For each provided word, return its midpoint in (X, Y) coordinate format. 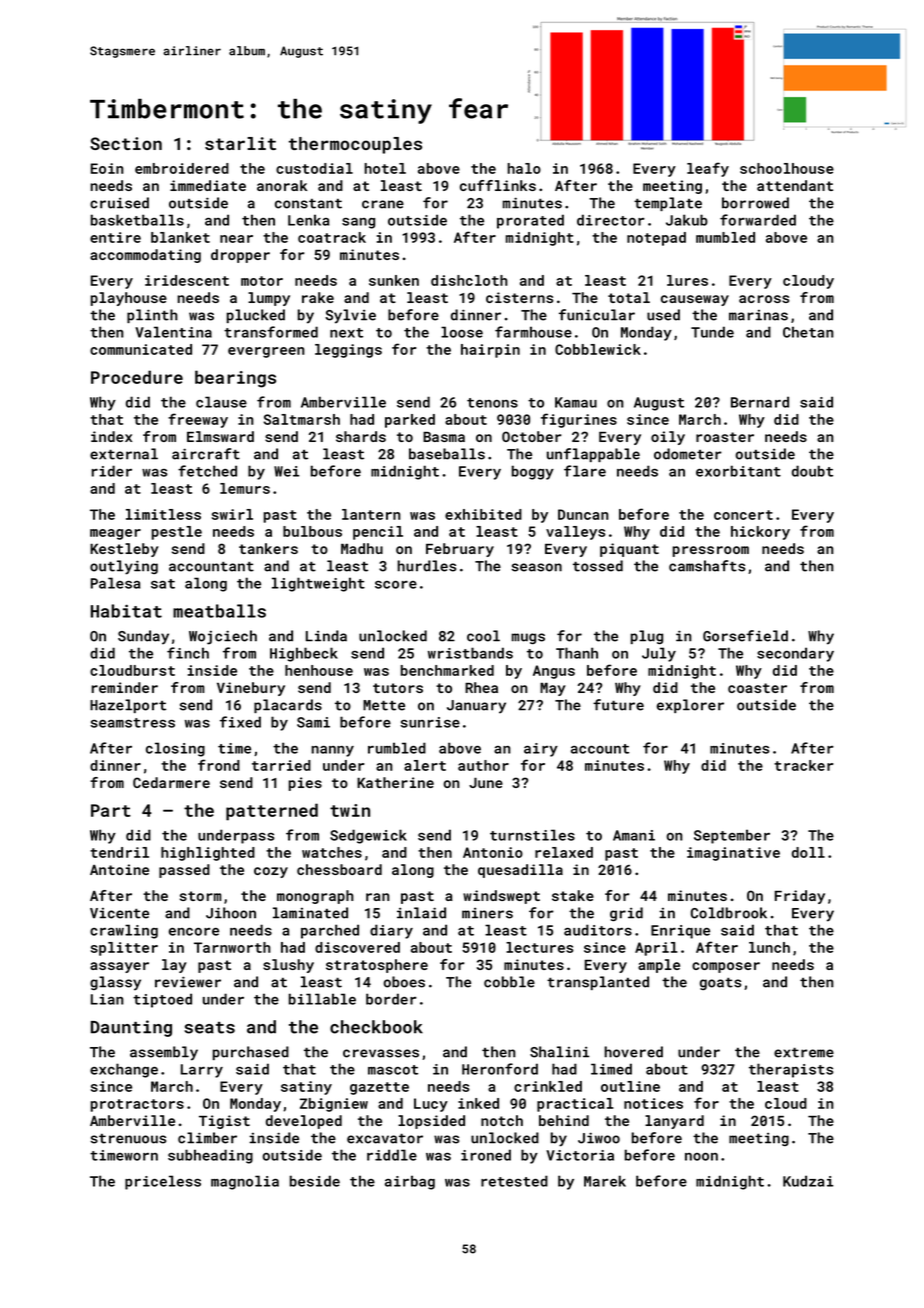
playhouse (128, 299)
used (663, 315)
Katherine (395, 782)
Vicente (119, 913)
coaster (757, 688)
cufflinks (498, 185)
